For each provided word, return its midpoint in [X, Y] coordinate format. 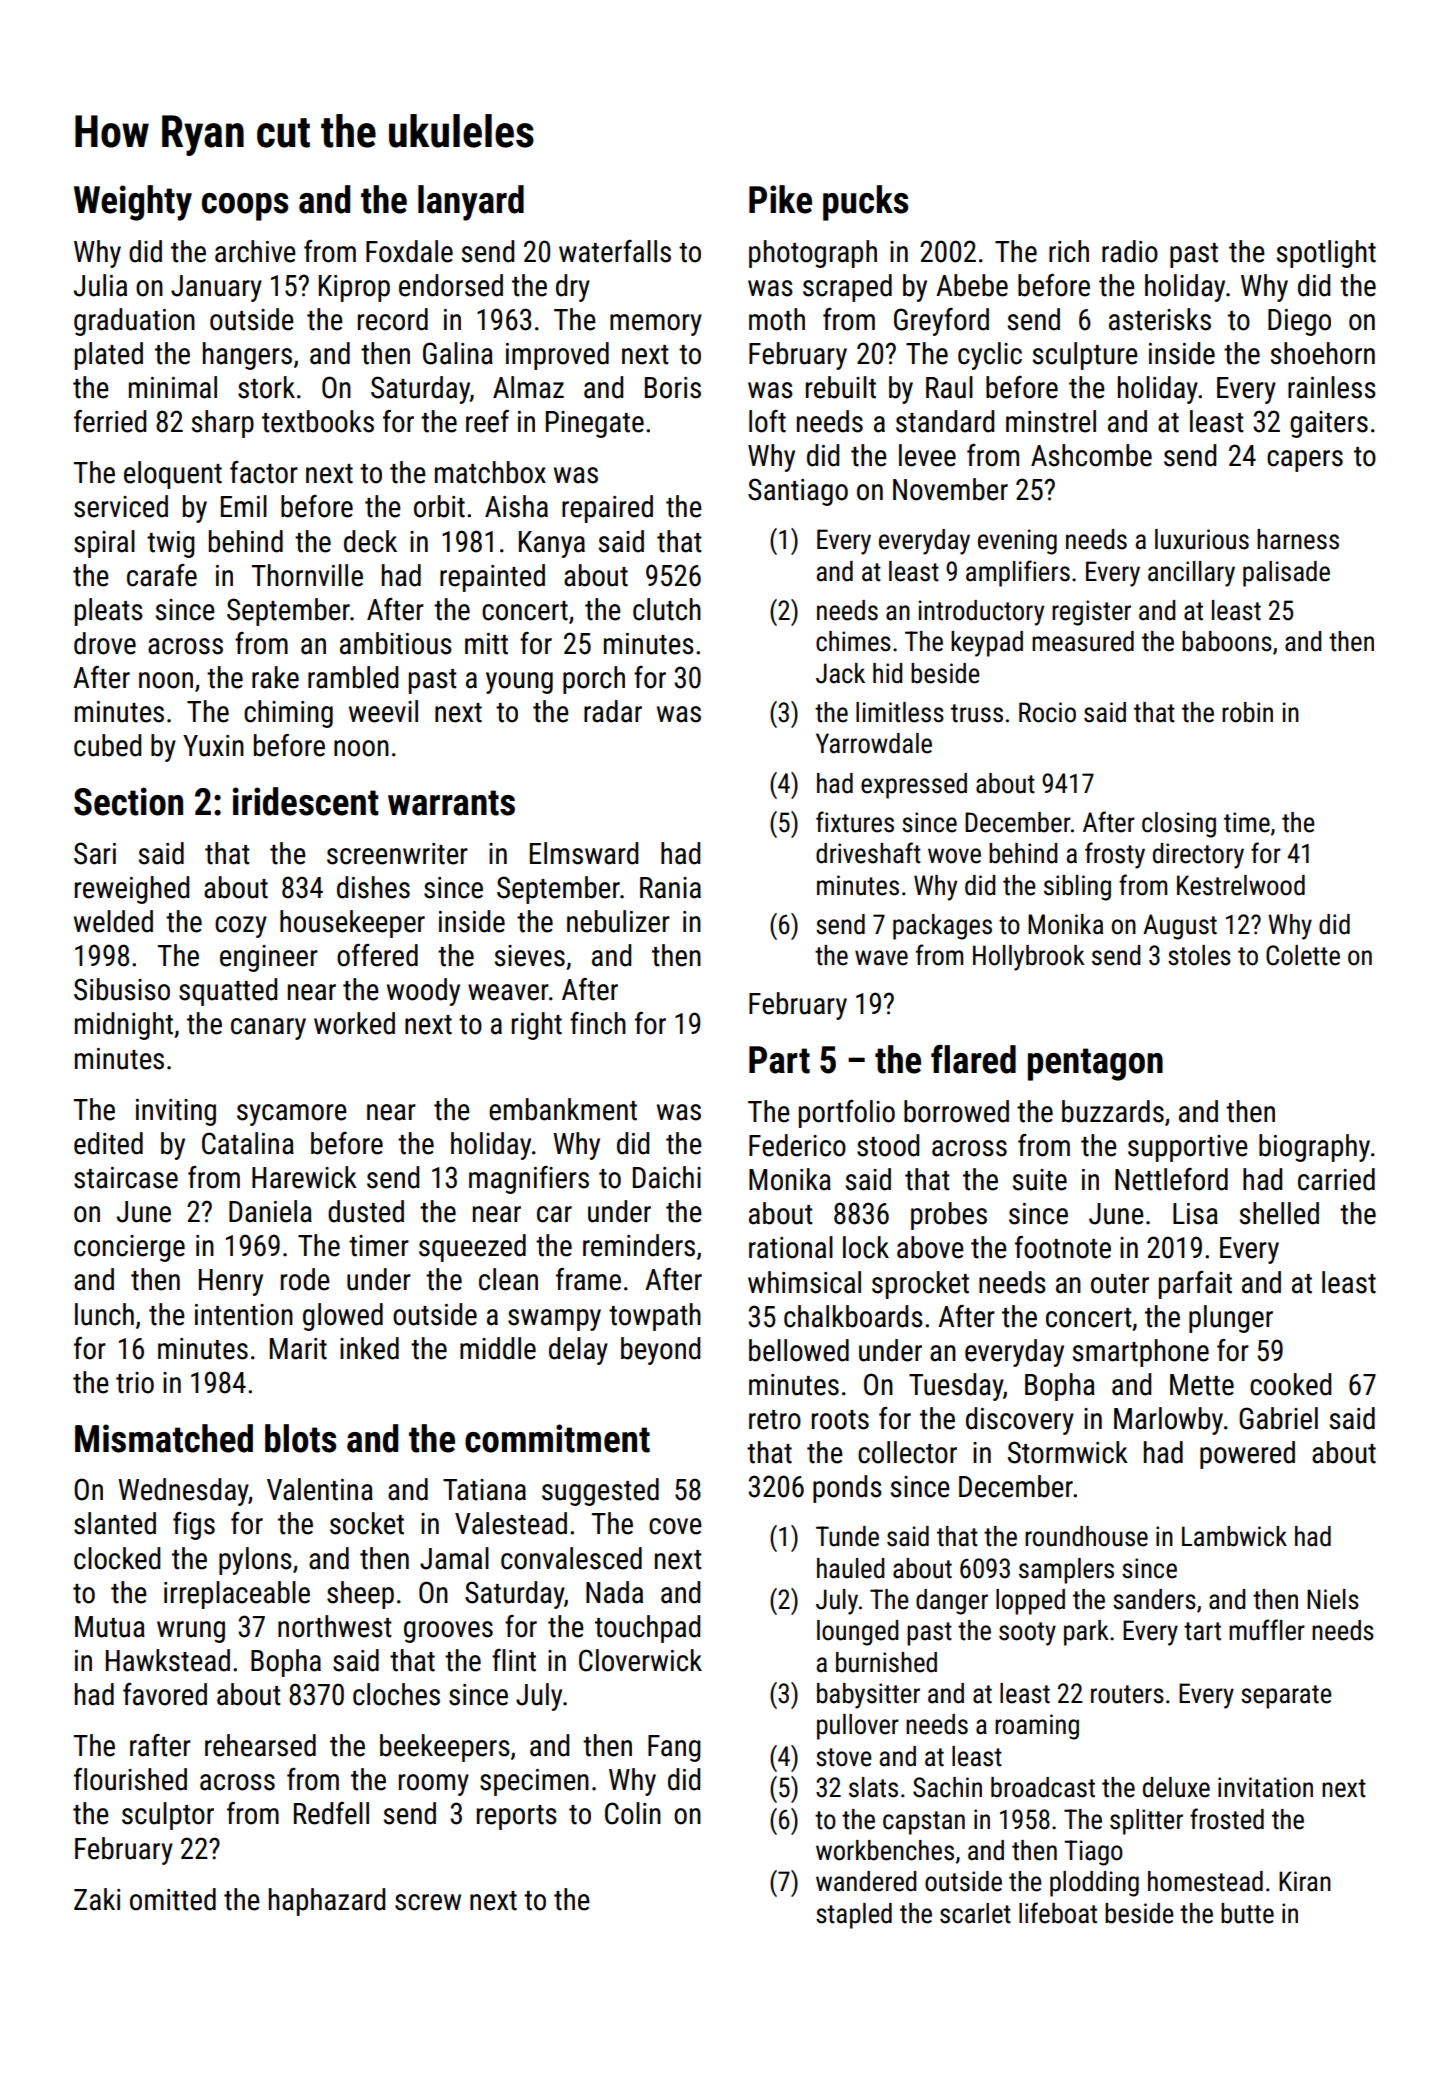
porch [594, 680]
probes [949, 1216]
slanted [115, 1523]
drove [105, 643]
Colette [1303, 955]
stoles [1199, 955]
